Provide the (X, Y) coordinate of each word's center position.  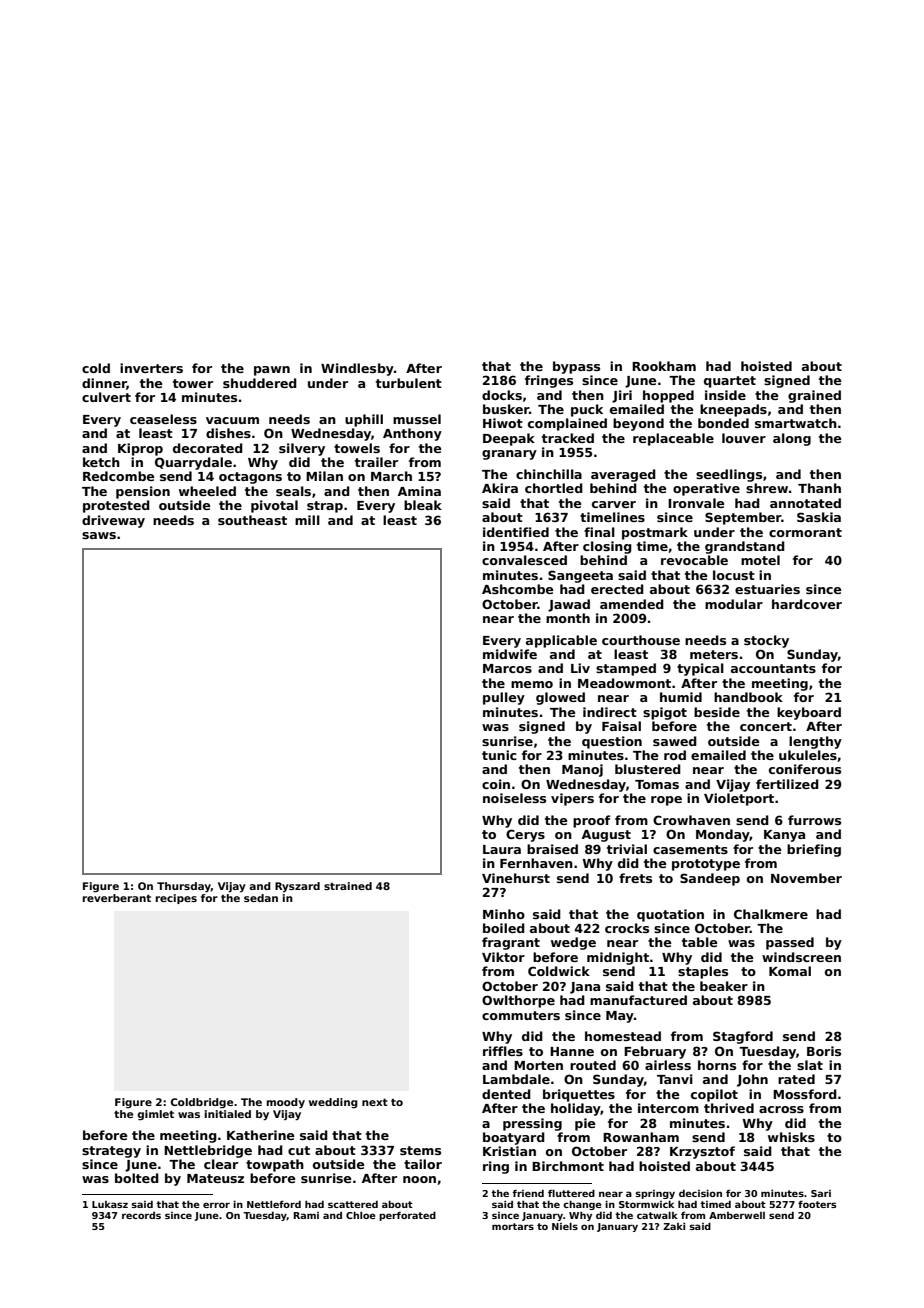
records (141, 1215)
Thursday (184, 887)
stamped (626, 669)
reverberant (117, 898)
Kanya (784, 836)
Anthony (412, 434)
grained (814, 396)
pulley (504, 698)
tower (193, 383)
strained (348, 886)
